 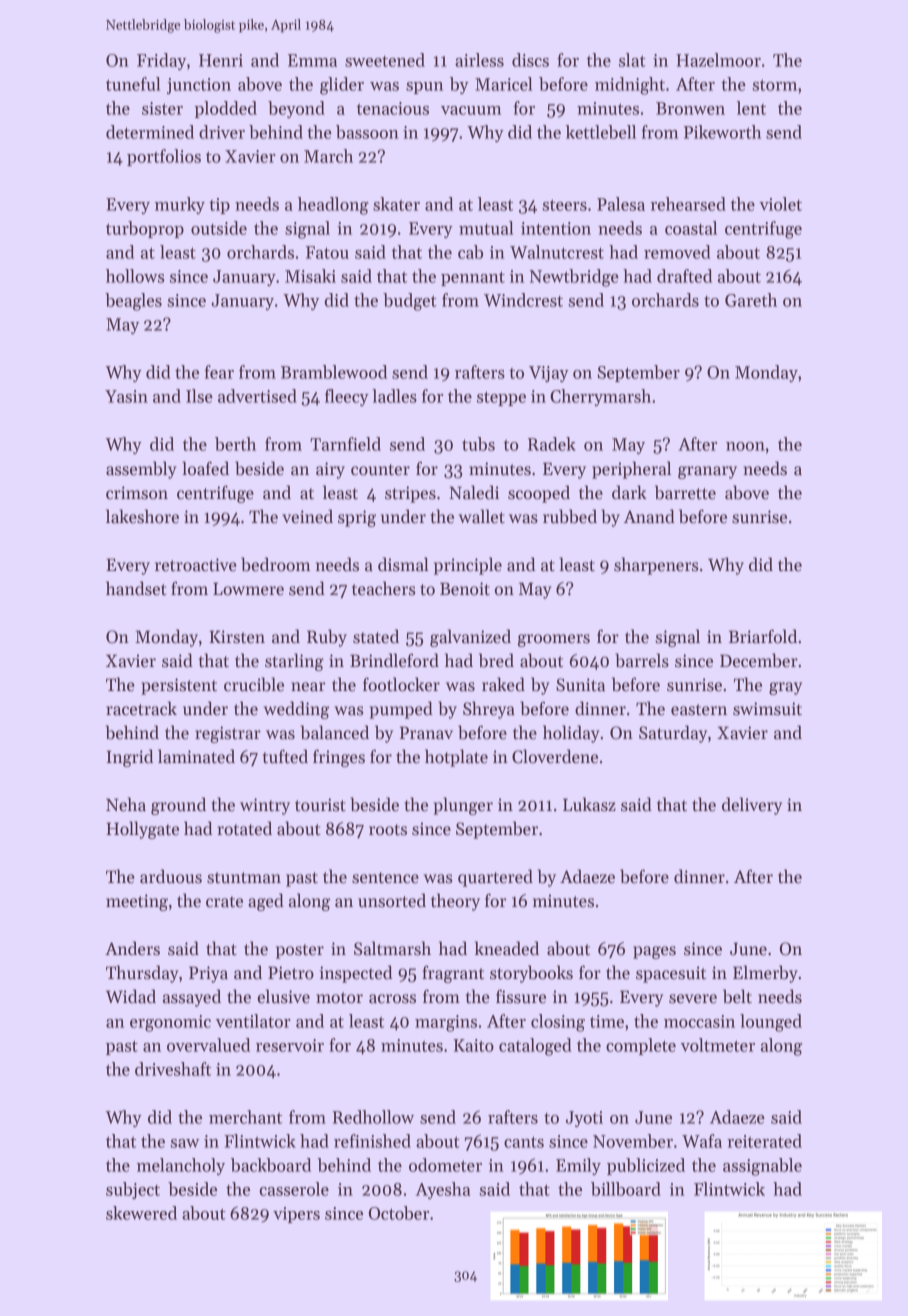 I want to click on Henri, so click(x=221, y=60).
